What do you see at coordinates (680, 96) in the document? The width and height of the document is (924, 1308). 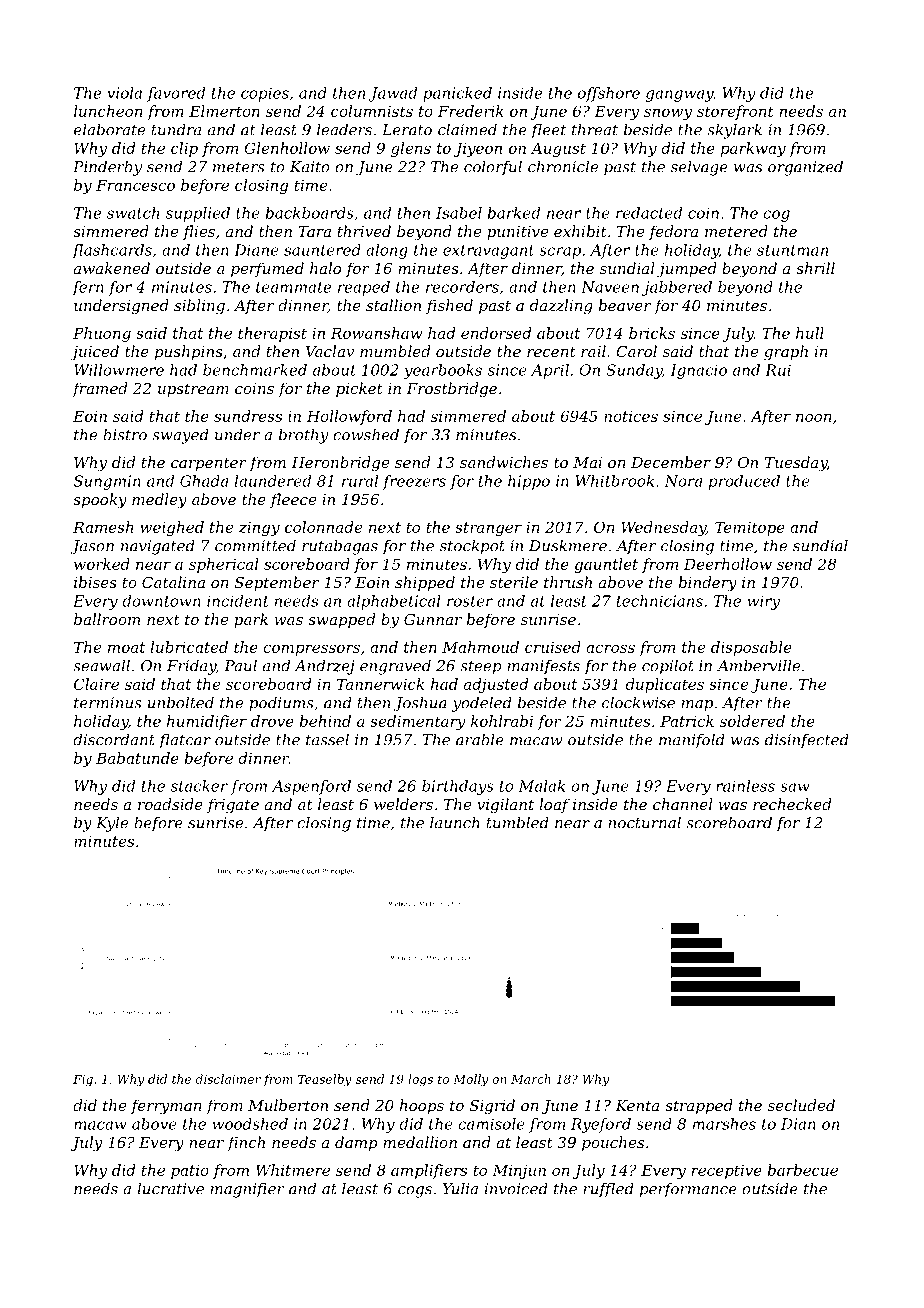 I see `gangway` at bounding box center [680, 96].
